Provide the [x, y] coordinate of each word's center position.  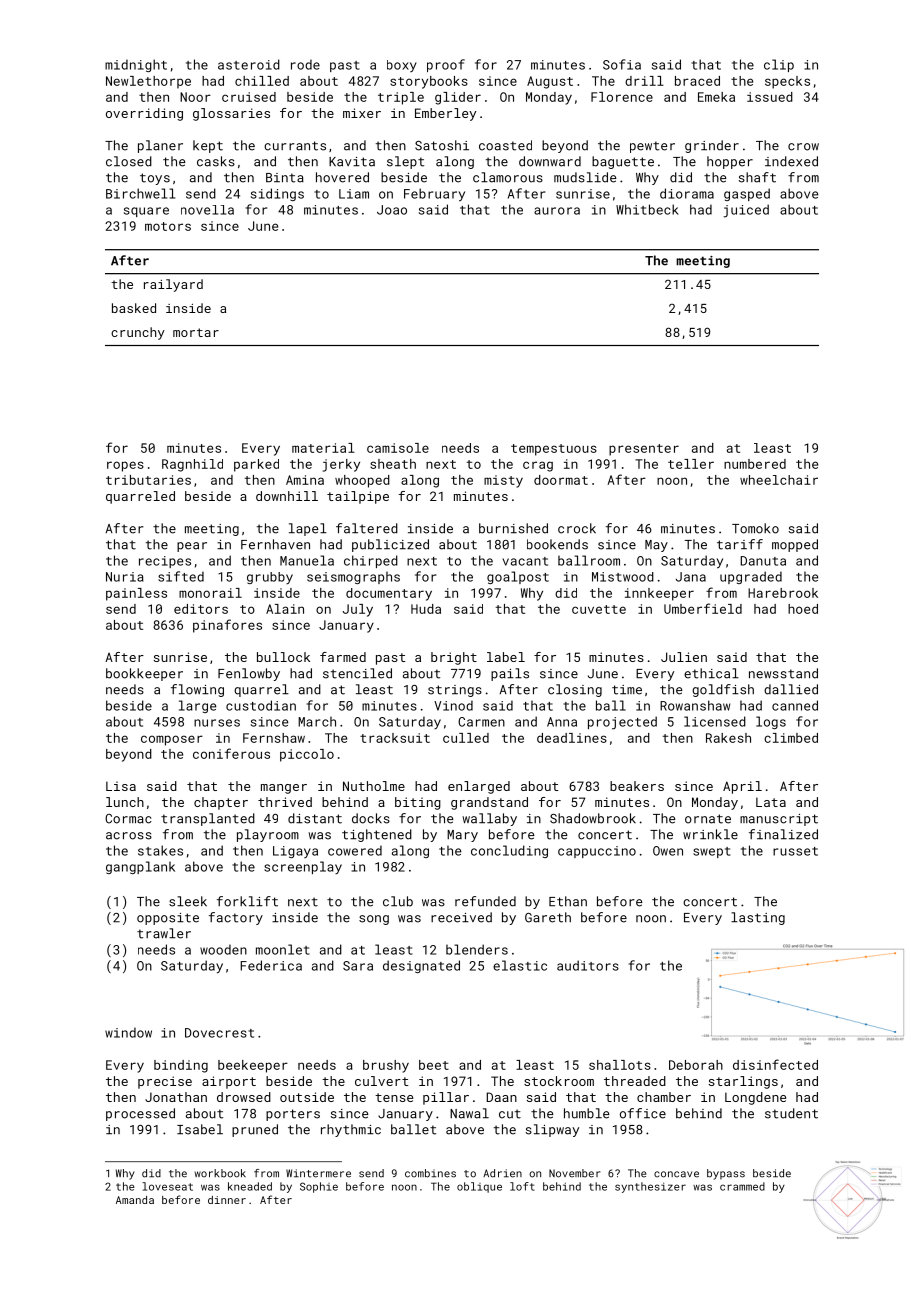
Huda [426, 609]
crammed [742, 1186]
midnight [136, 65]
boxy [402, 66]
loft [522, 1186]
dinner [227, 1200]
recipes [165, 562]
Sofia [622, 64]
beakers [637, 786]
